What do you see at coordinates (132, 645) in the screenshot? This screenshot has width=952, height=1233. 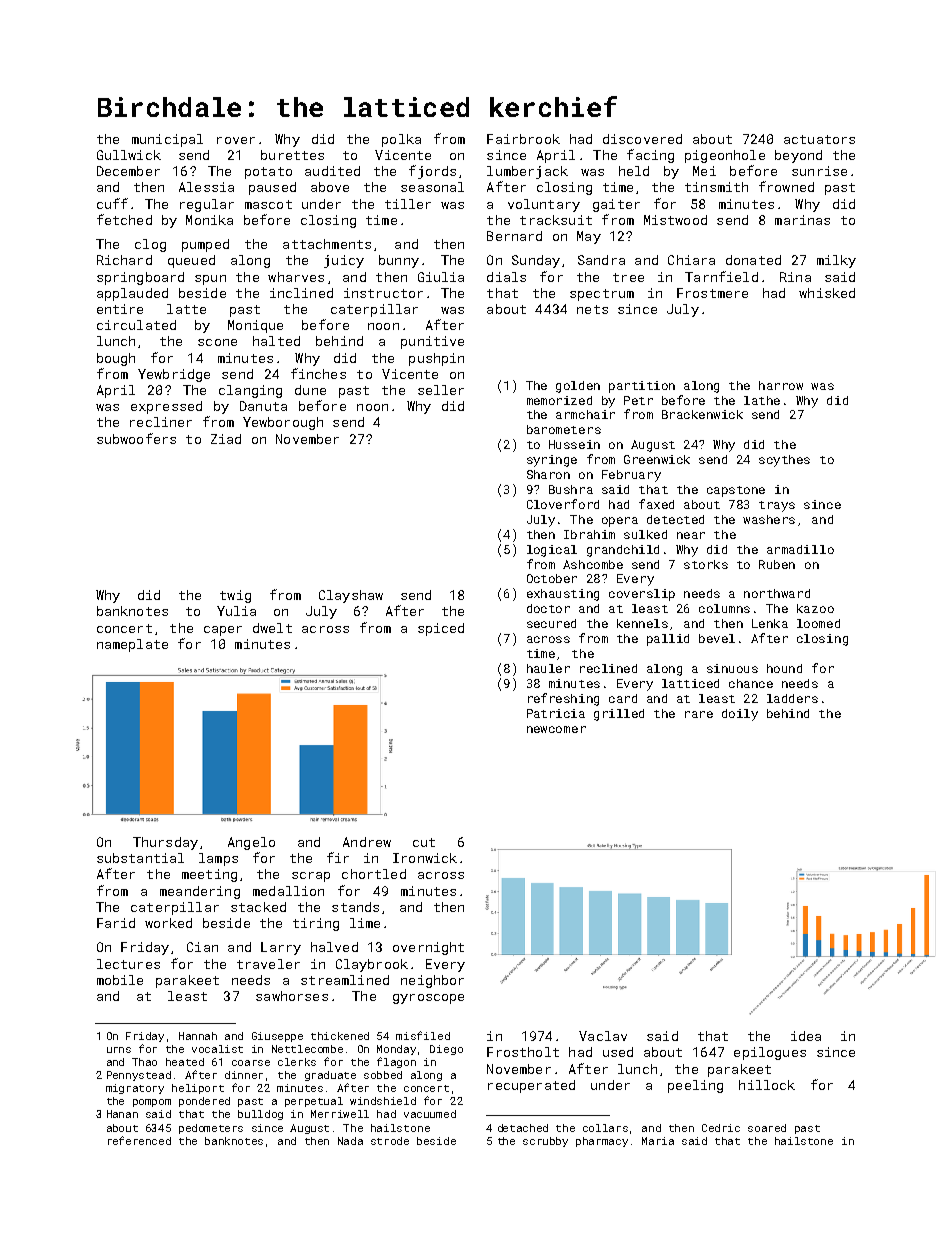 I see `nameplate` at bounding box center [132, 645].
